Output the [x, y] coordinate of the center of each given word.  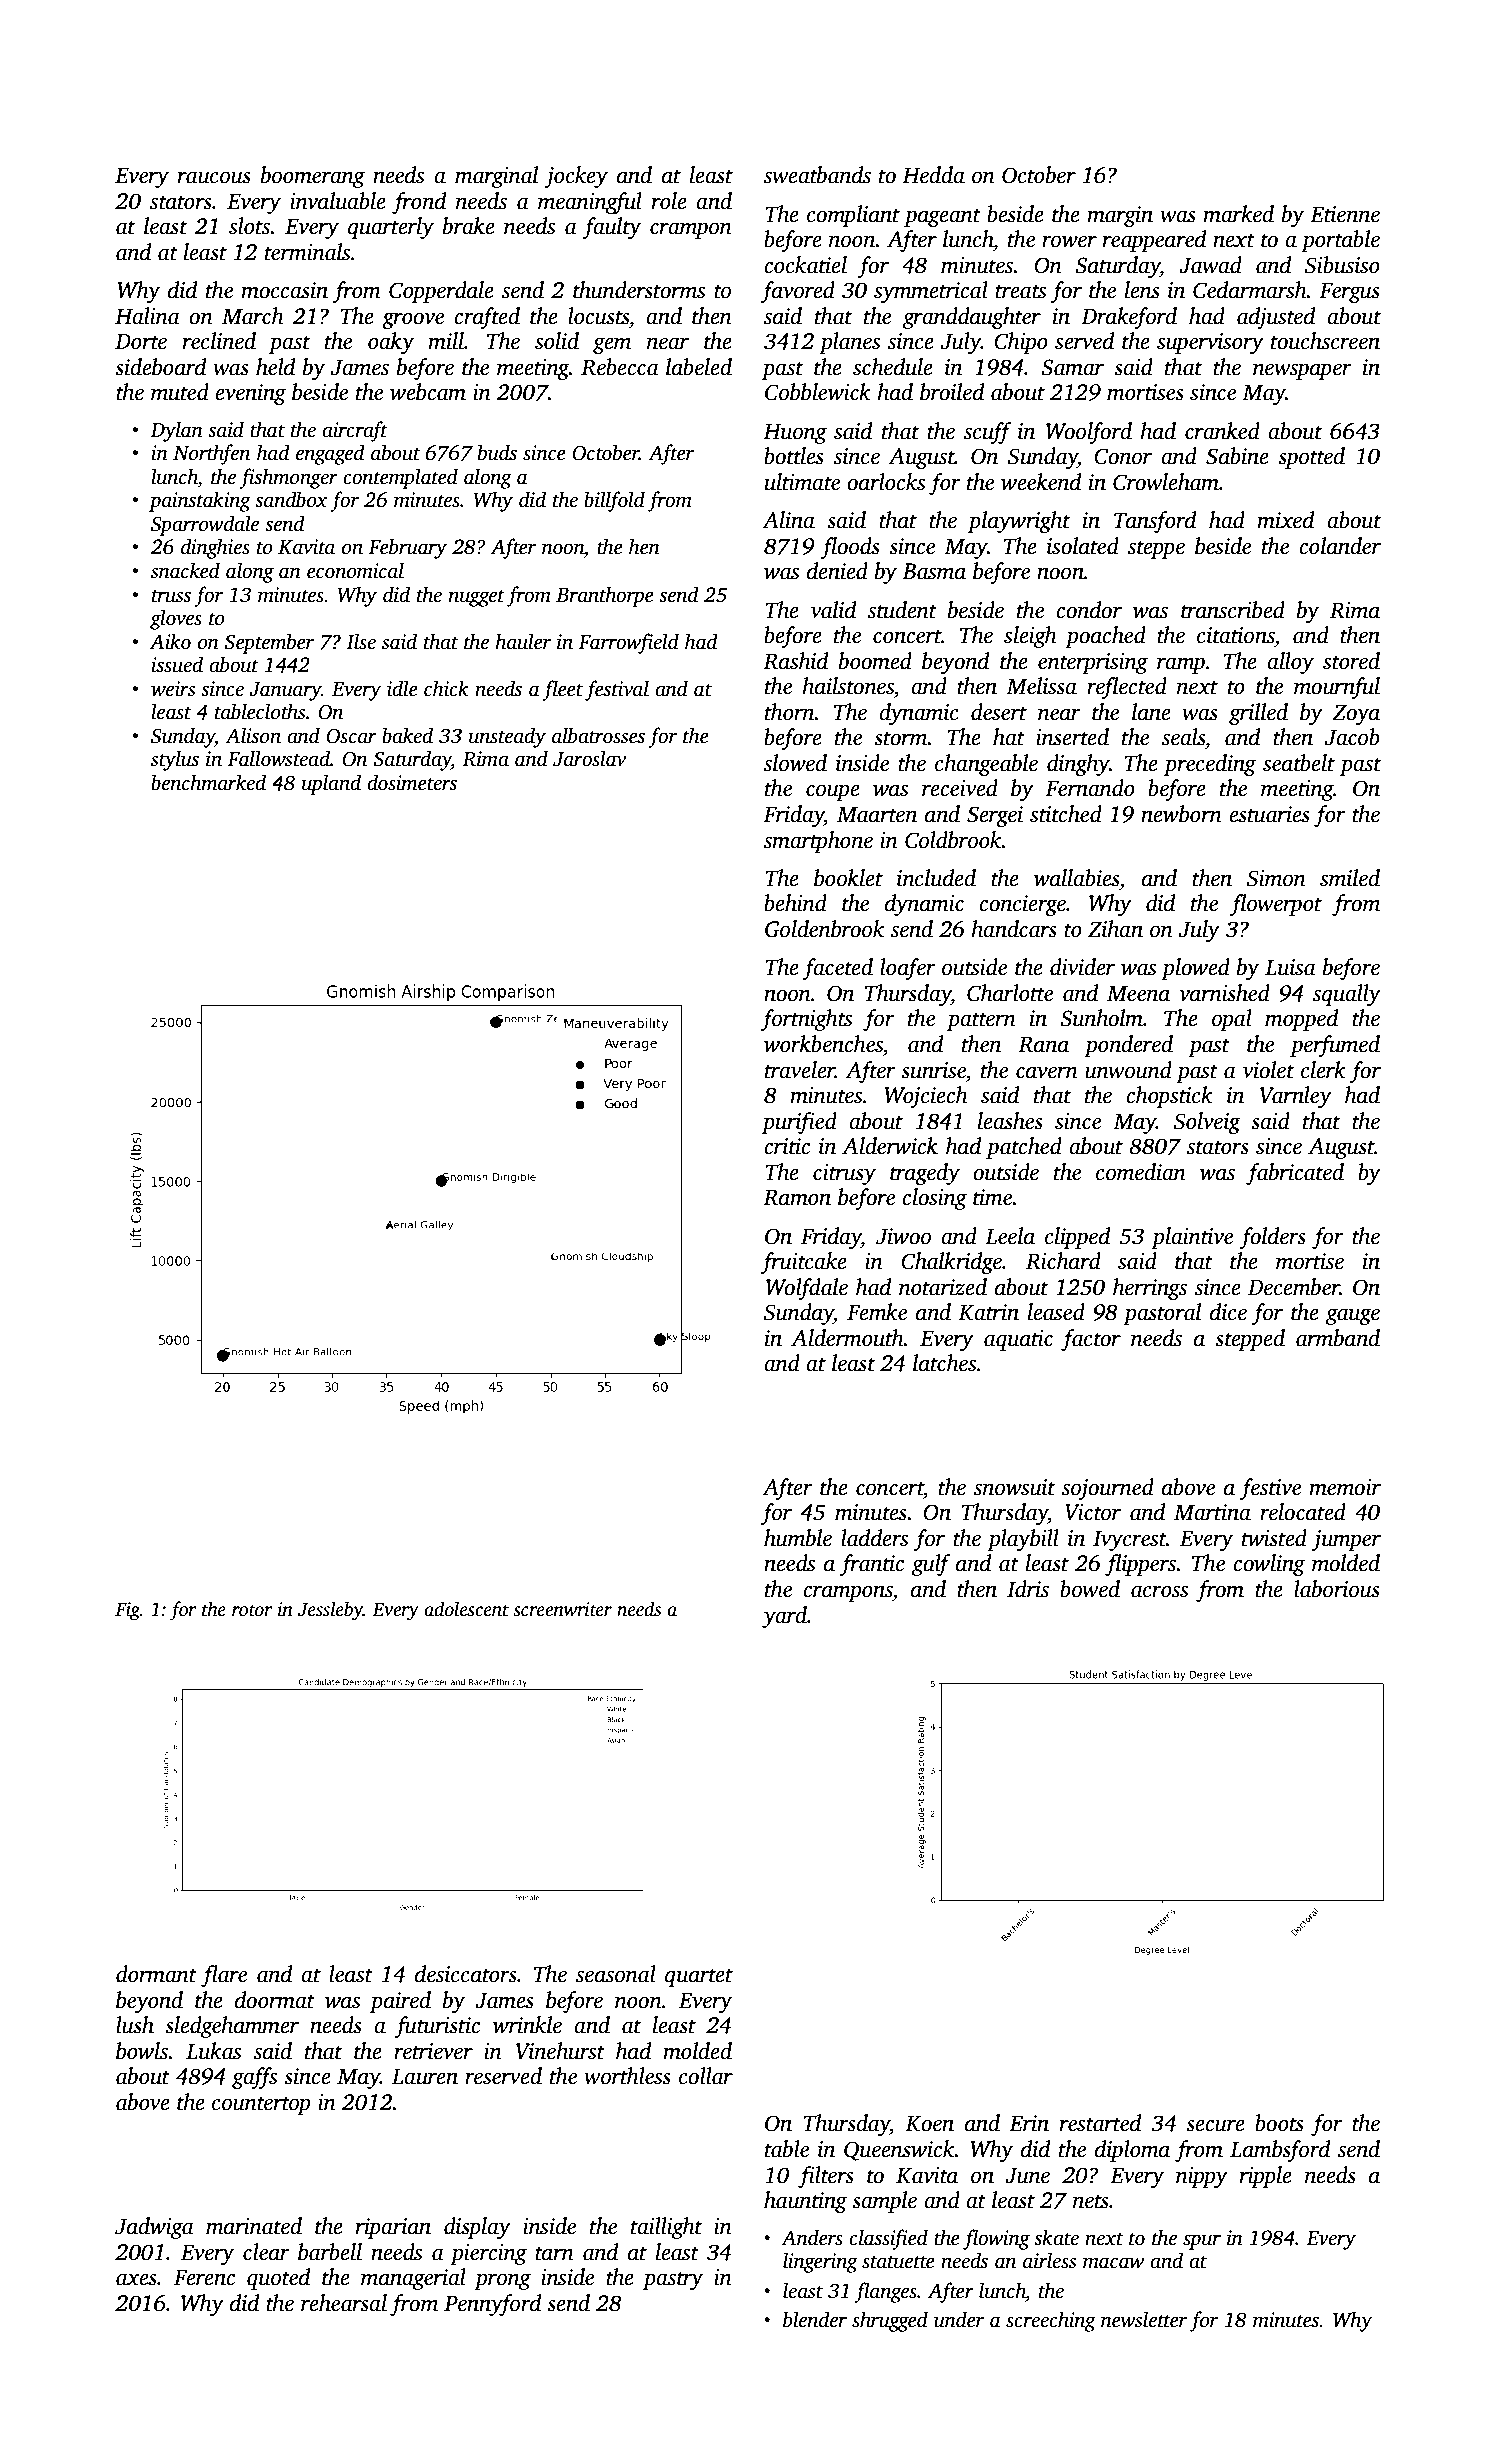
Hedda [933, 175]
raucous [214, 177]
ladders [874, 1538]
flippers [1141, 1565]
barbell [330, 2252]
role [669, 201]
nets [1091, 2201]
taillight [666, 2228]
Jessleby [330, 1611]
